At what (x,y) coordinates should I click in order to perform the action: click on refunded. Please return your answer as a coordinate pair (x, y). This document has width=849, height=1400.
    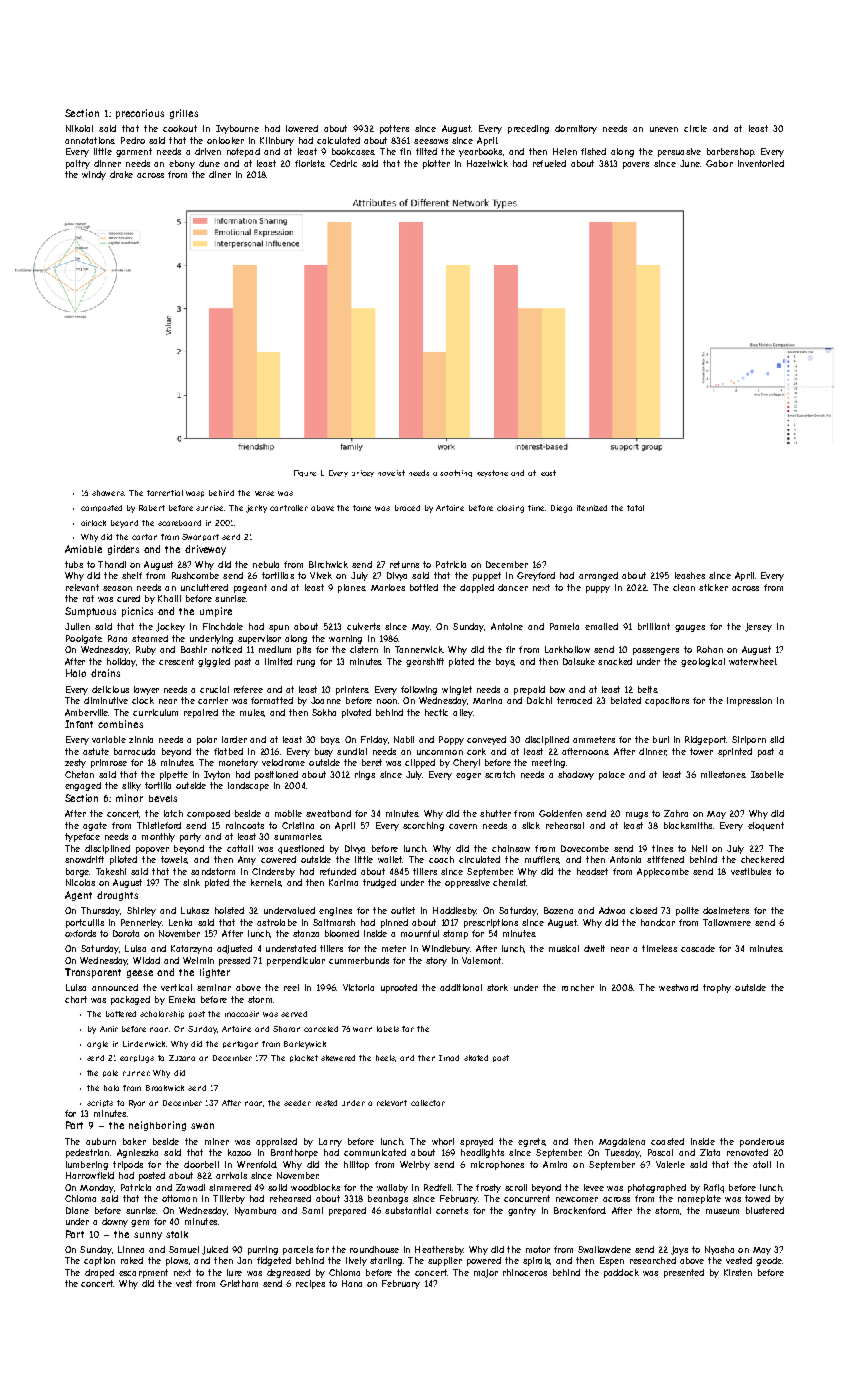
    Looking at the image, I should click on (338, 871).
